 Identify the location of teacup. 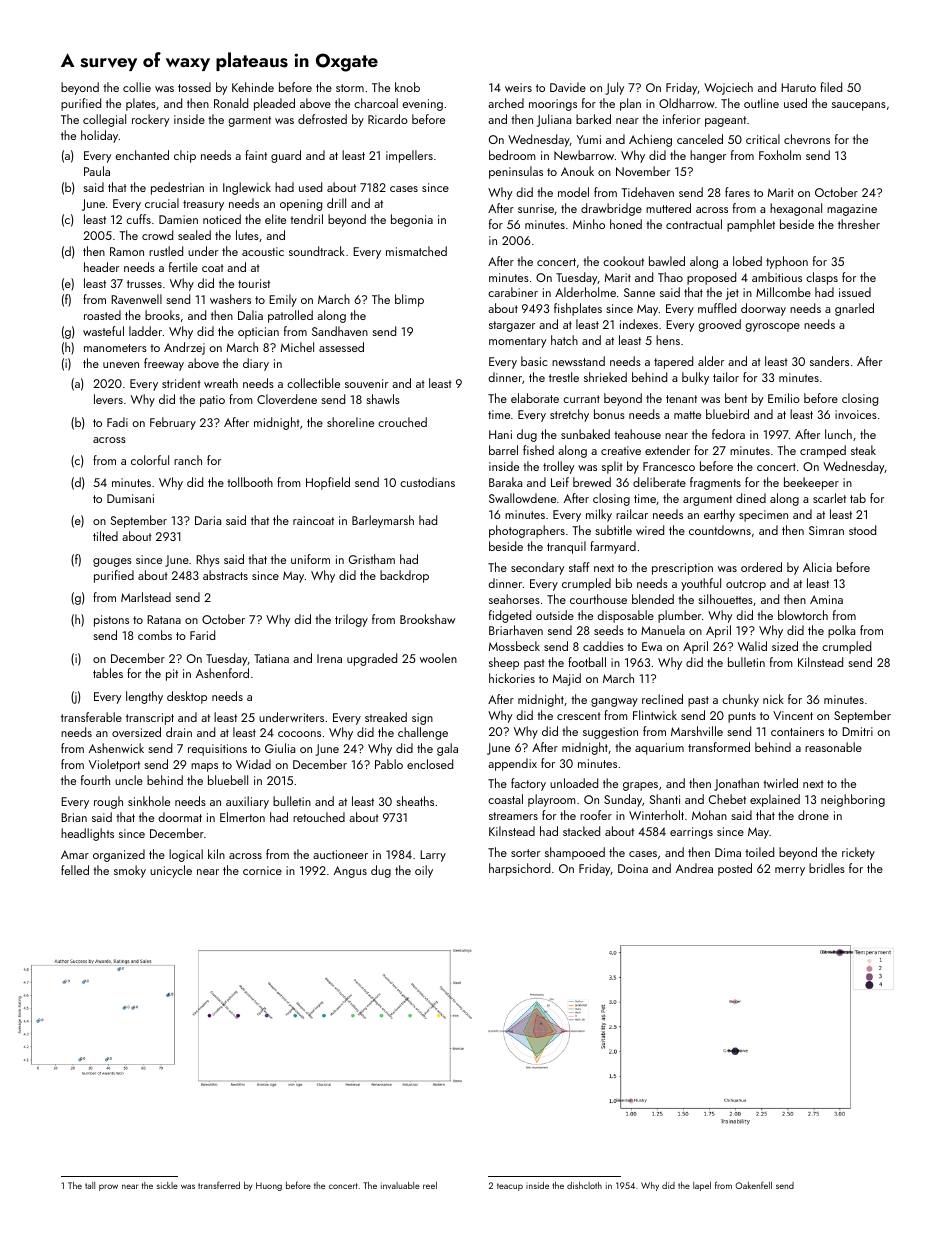
(510, 1187).
